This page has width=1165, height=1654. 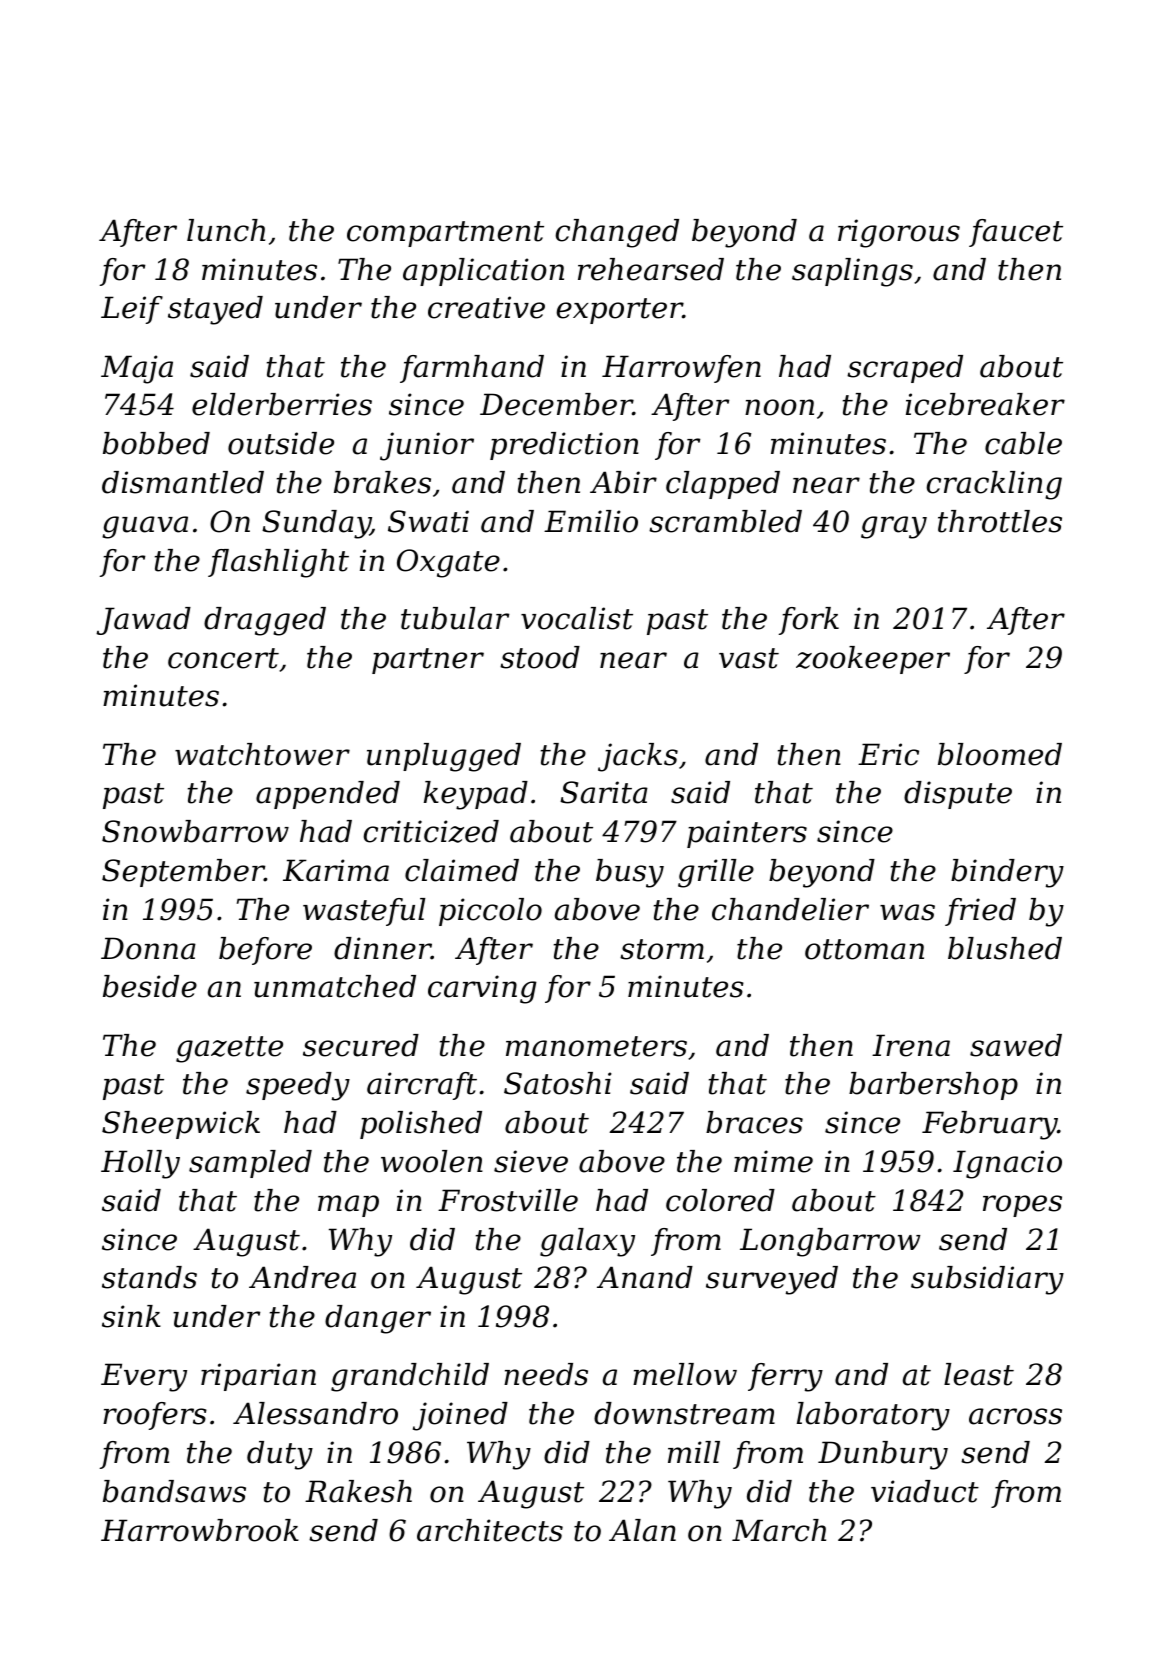 I want to click on Longbarrow, so click(x=830, y=1242).
